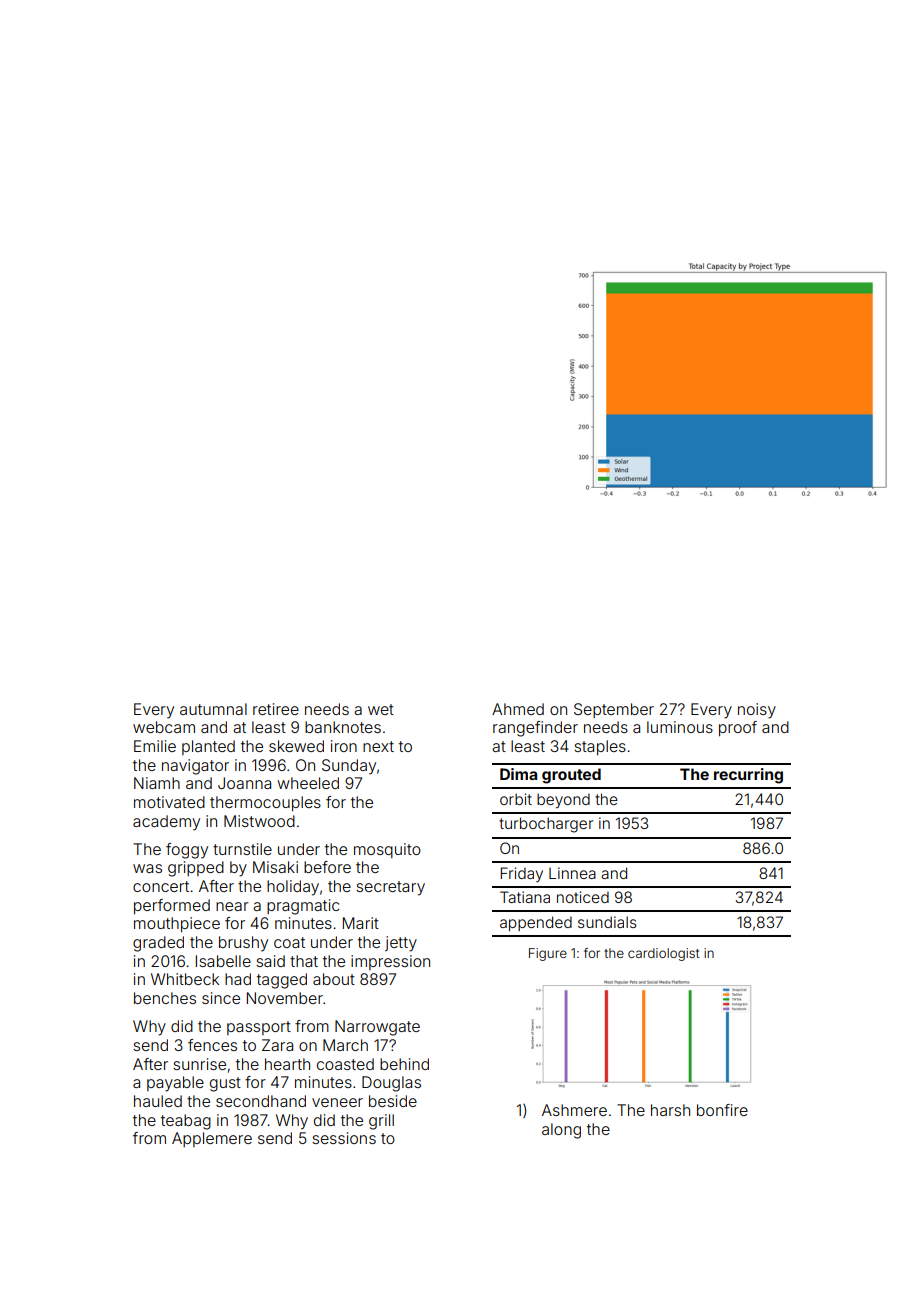 The image size is (924, 1311). I want to click on Dima, so click(518, 774).
